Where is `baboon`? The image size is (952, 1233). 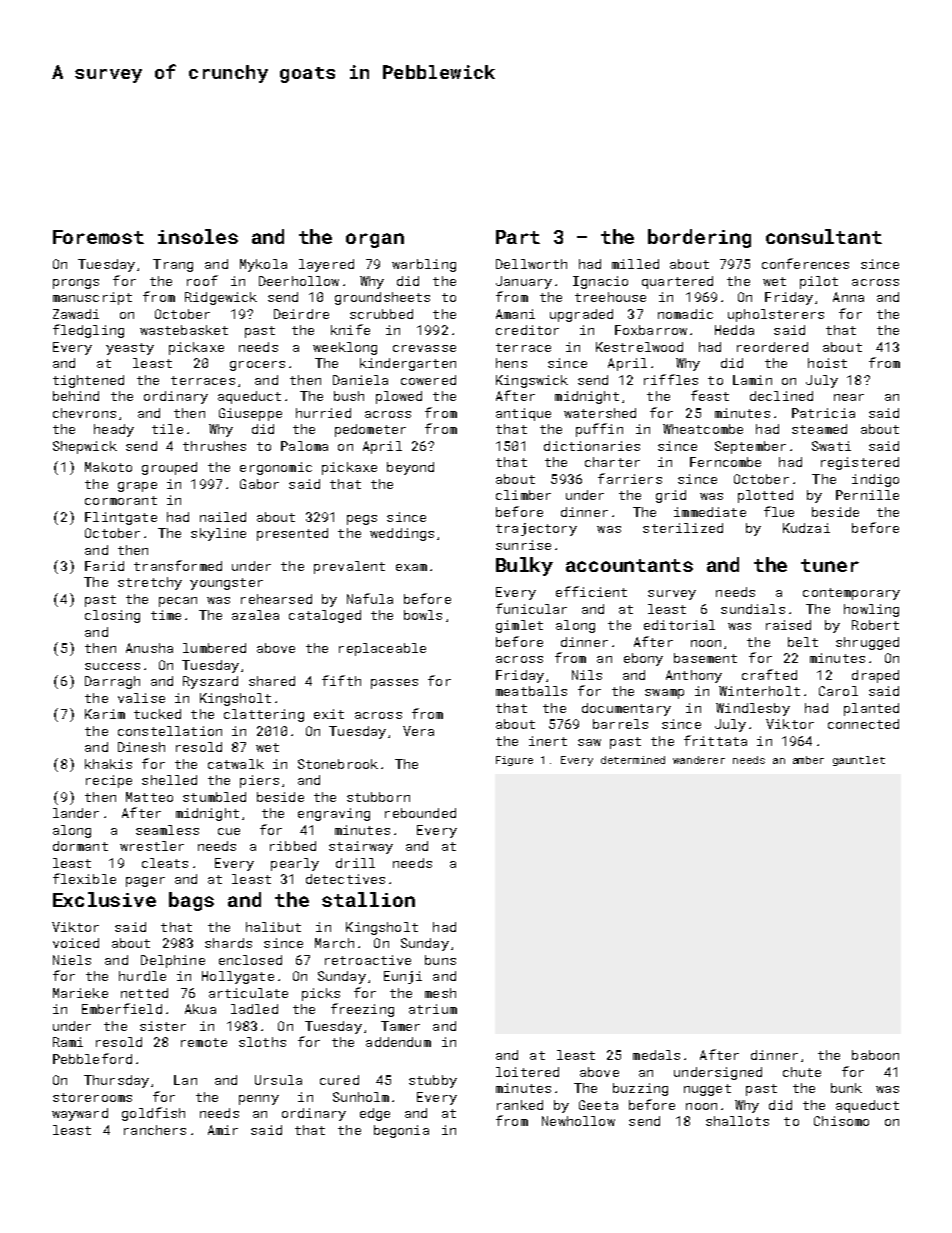 baboon is located at coordinates (875, 1055).
